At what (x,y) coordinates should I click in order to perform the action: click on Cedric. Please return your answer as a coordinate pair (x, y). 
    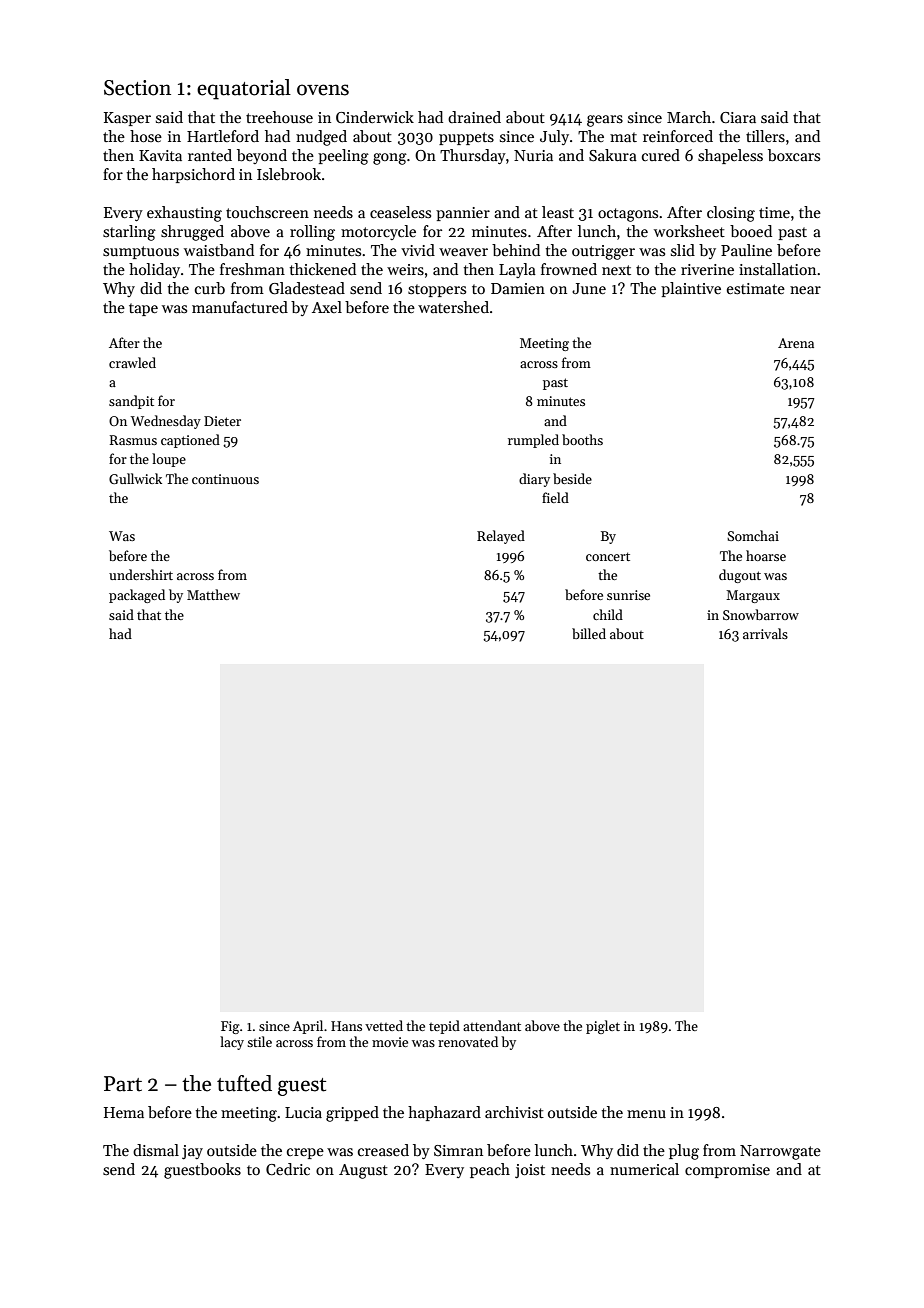
    Looking at the image, I should click on (288, 1169).
